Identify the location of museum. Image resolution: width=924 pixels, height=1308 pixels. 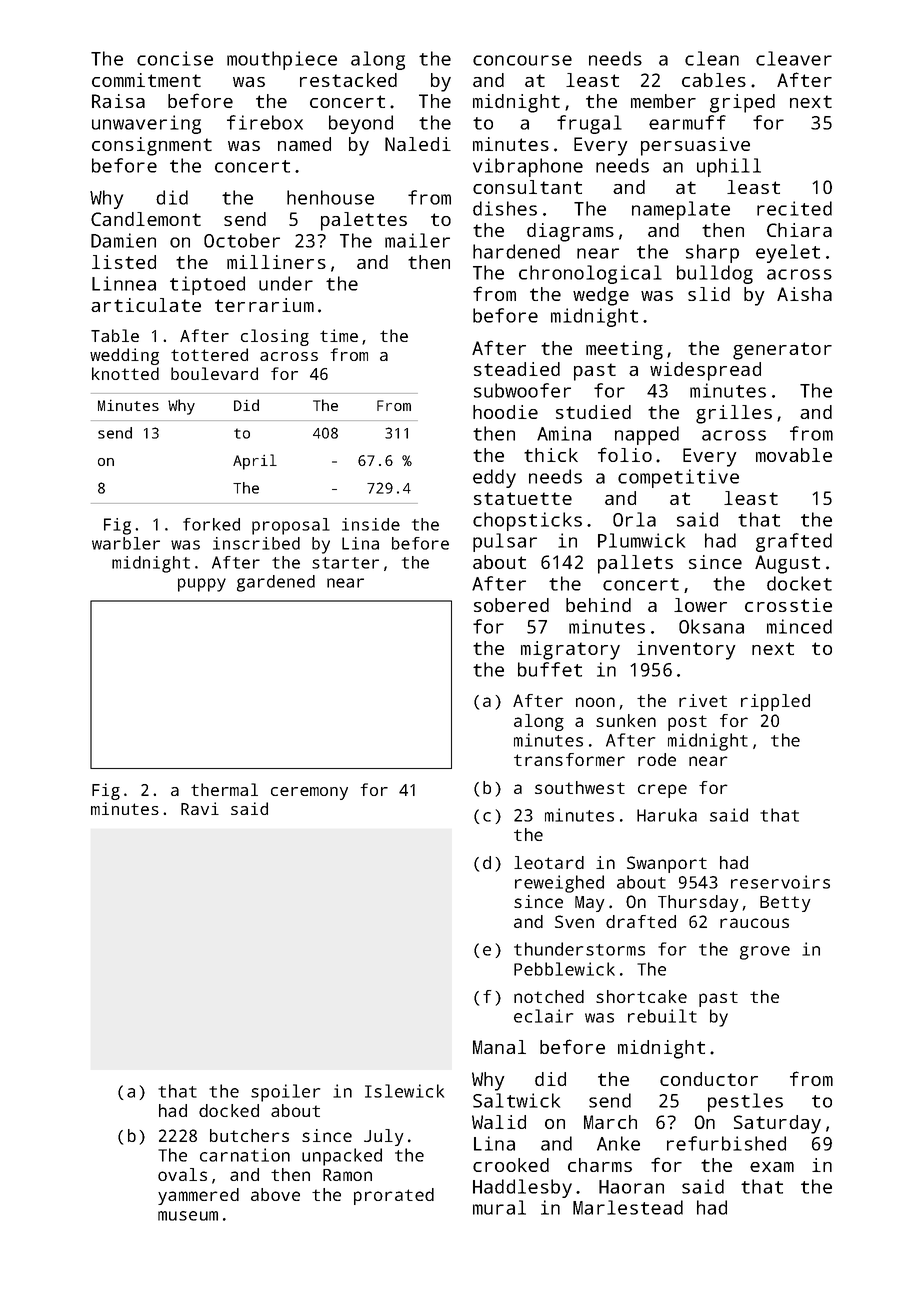
(188, 1216).
